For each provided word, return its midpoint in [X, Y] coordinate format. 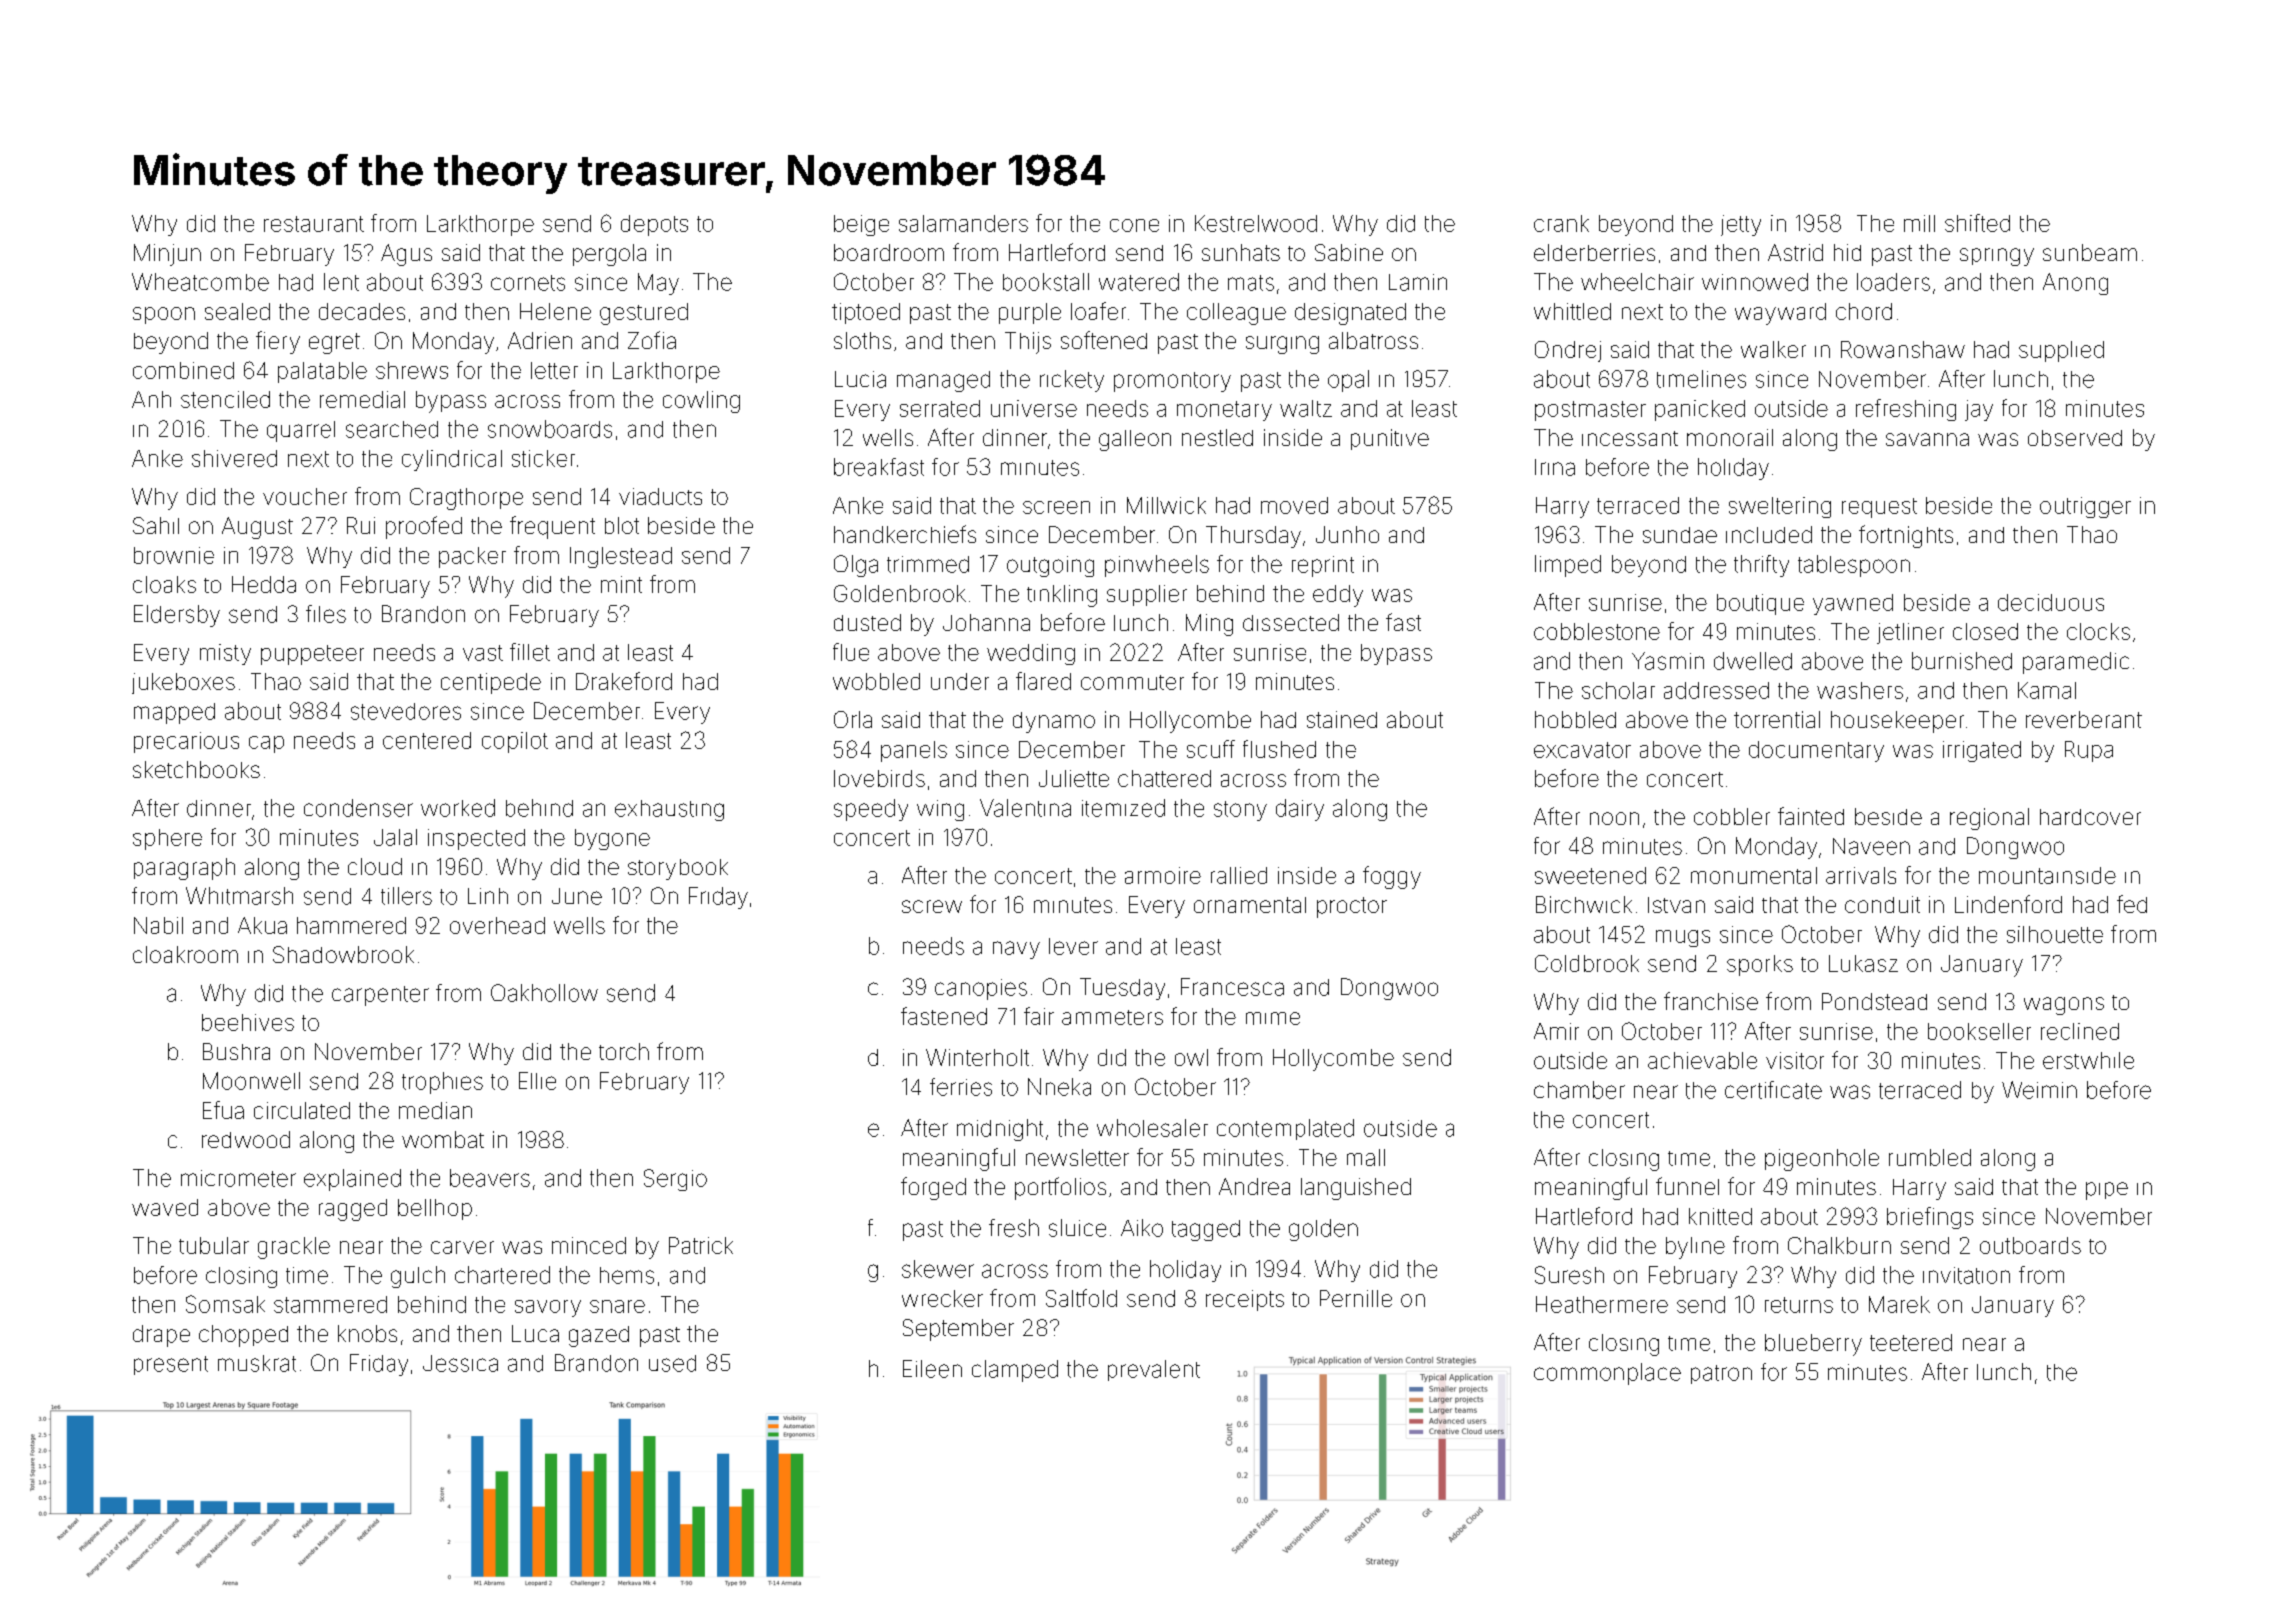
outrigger [2085, 507]
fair [1039, 1016]
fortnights [1906, 536]
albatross [1373, 340]
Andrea [1254, 1186]
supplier [1147, 595]
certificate [1773, 1090]
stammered [330, 1304]
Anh [151, 399]
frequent [552, 527]
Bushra [236, 1051]
